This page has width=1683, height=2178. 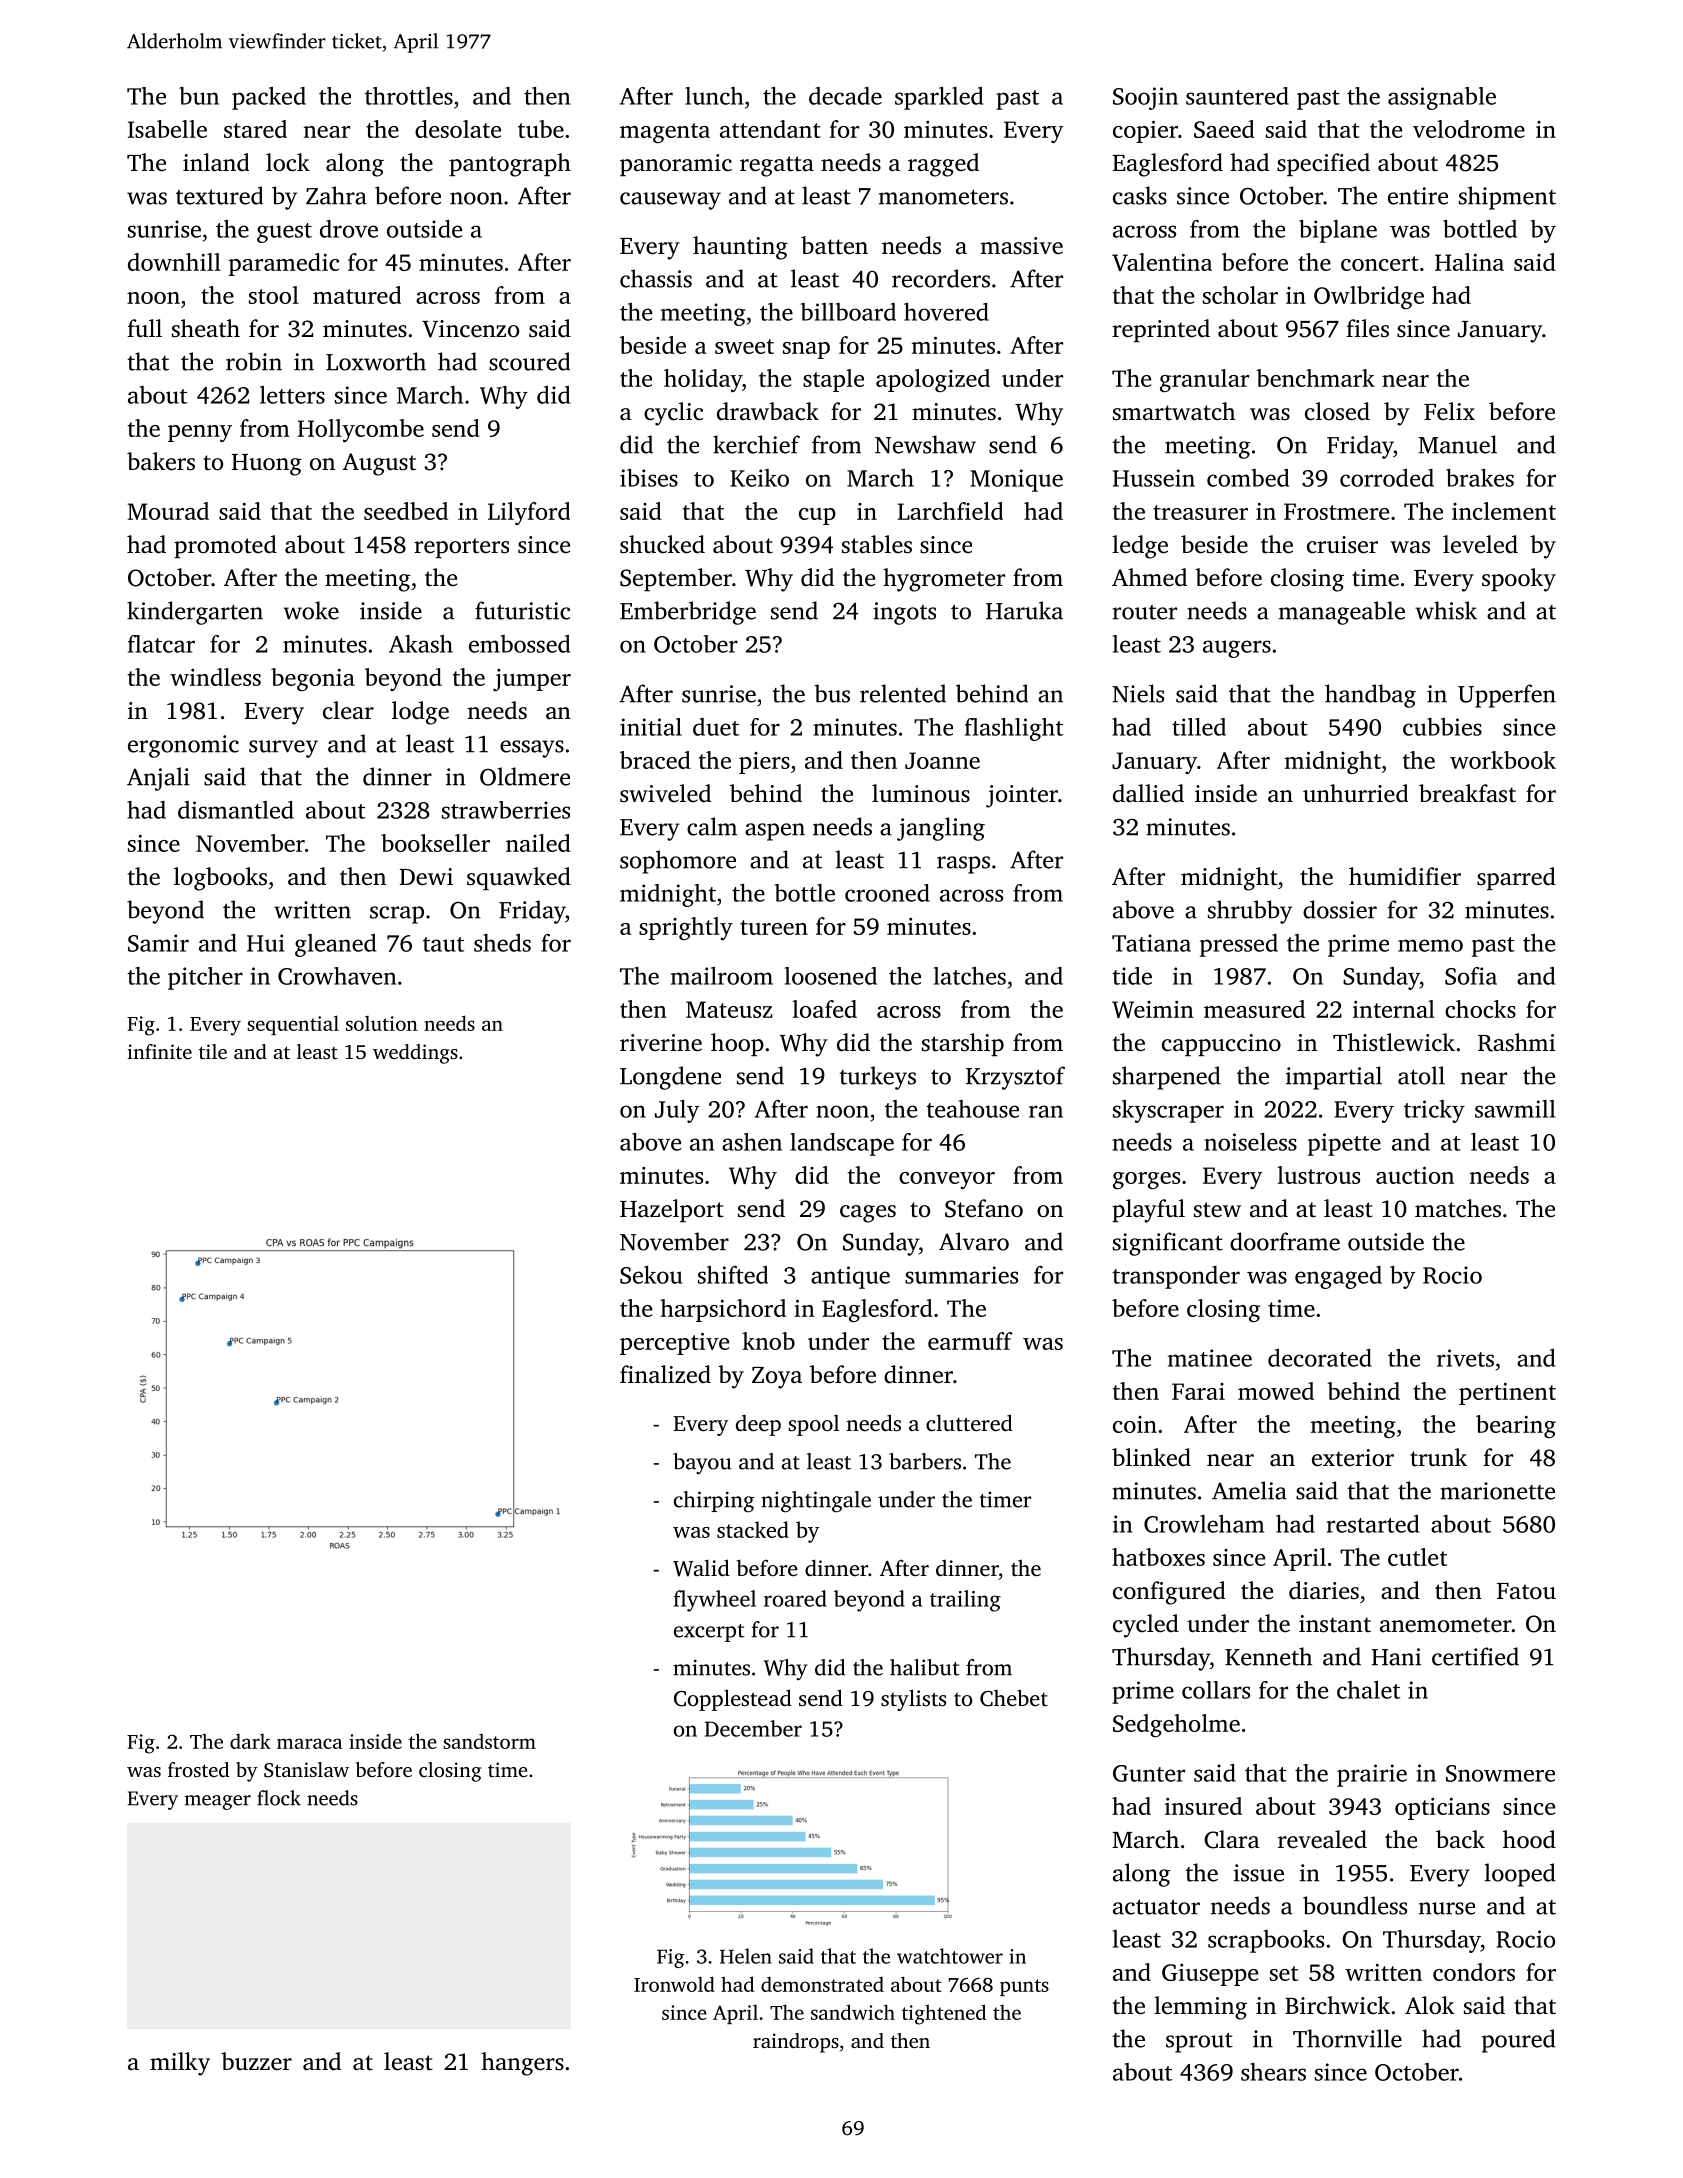 I want to click on lunch, so click(x=714, y=96).
